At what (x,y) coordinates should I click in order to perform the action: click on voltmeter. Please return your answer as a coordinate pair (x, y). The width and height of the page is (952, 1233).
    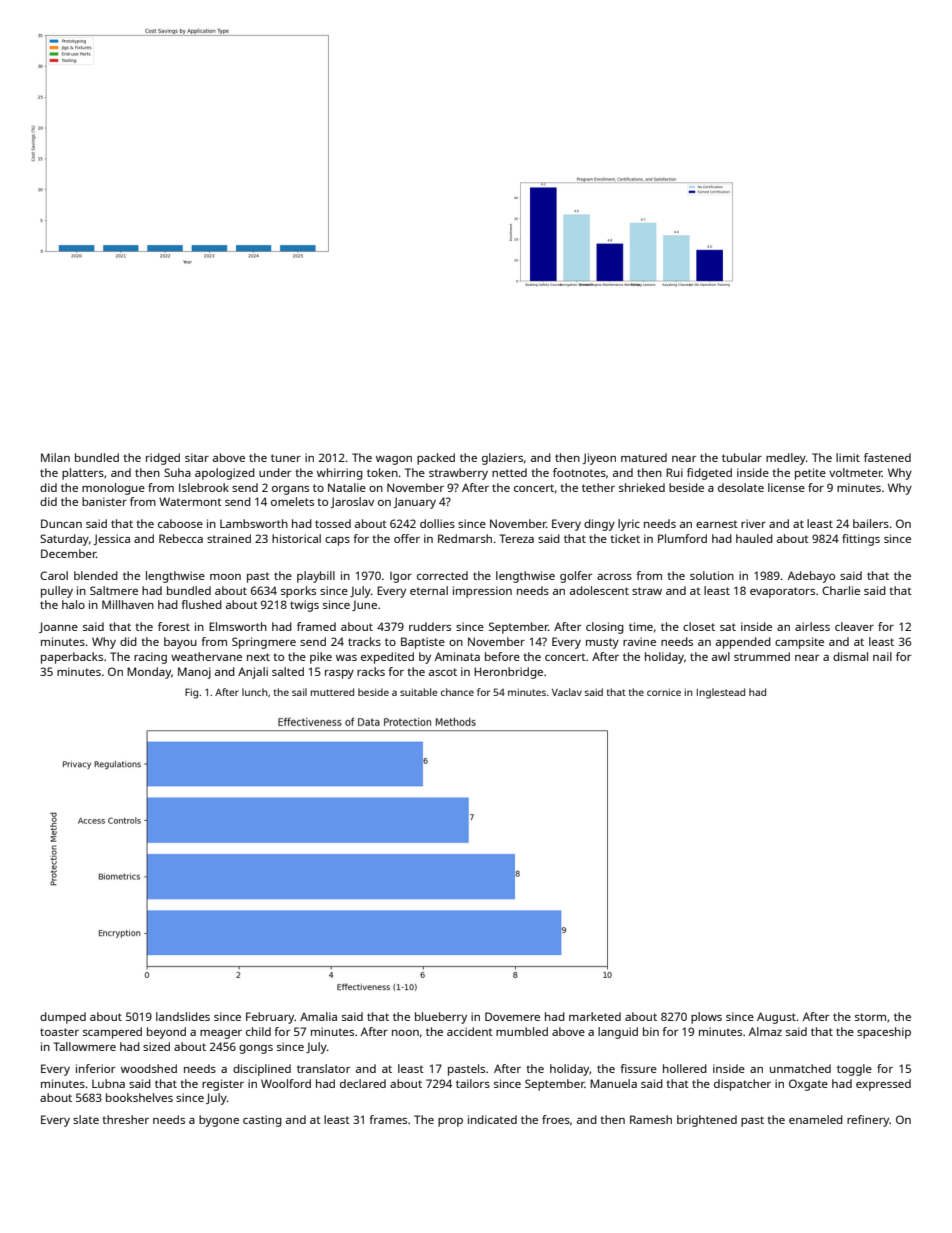
    Looking at the image, I should click on (855, 472).
